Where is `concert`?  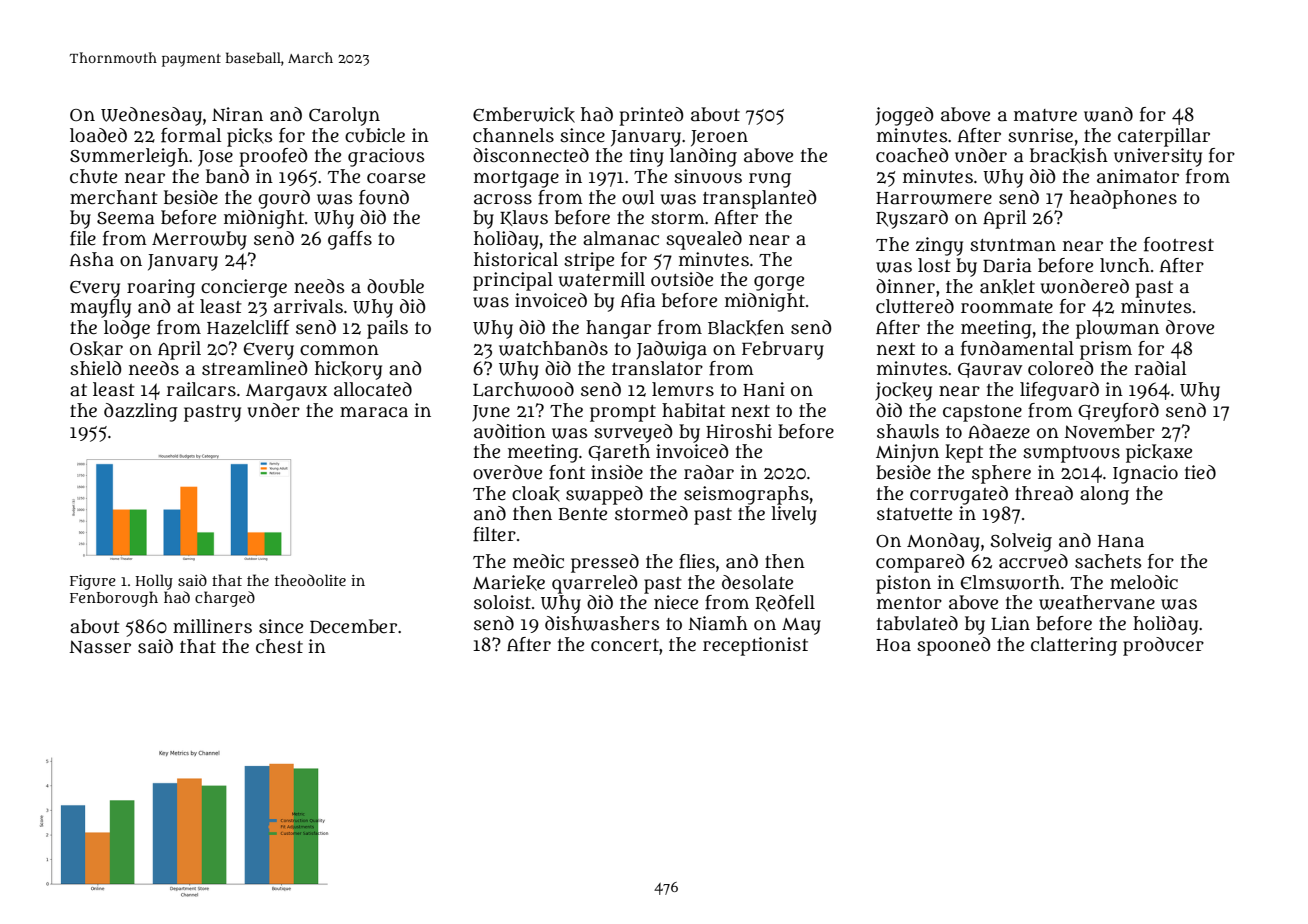 concert is located at coordinates (625, 645).
